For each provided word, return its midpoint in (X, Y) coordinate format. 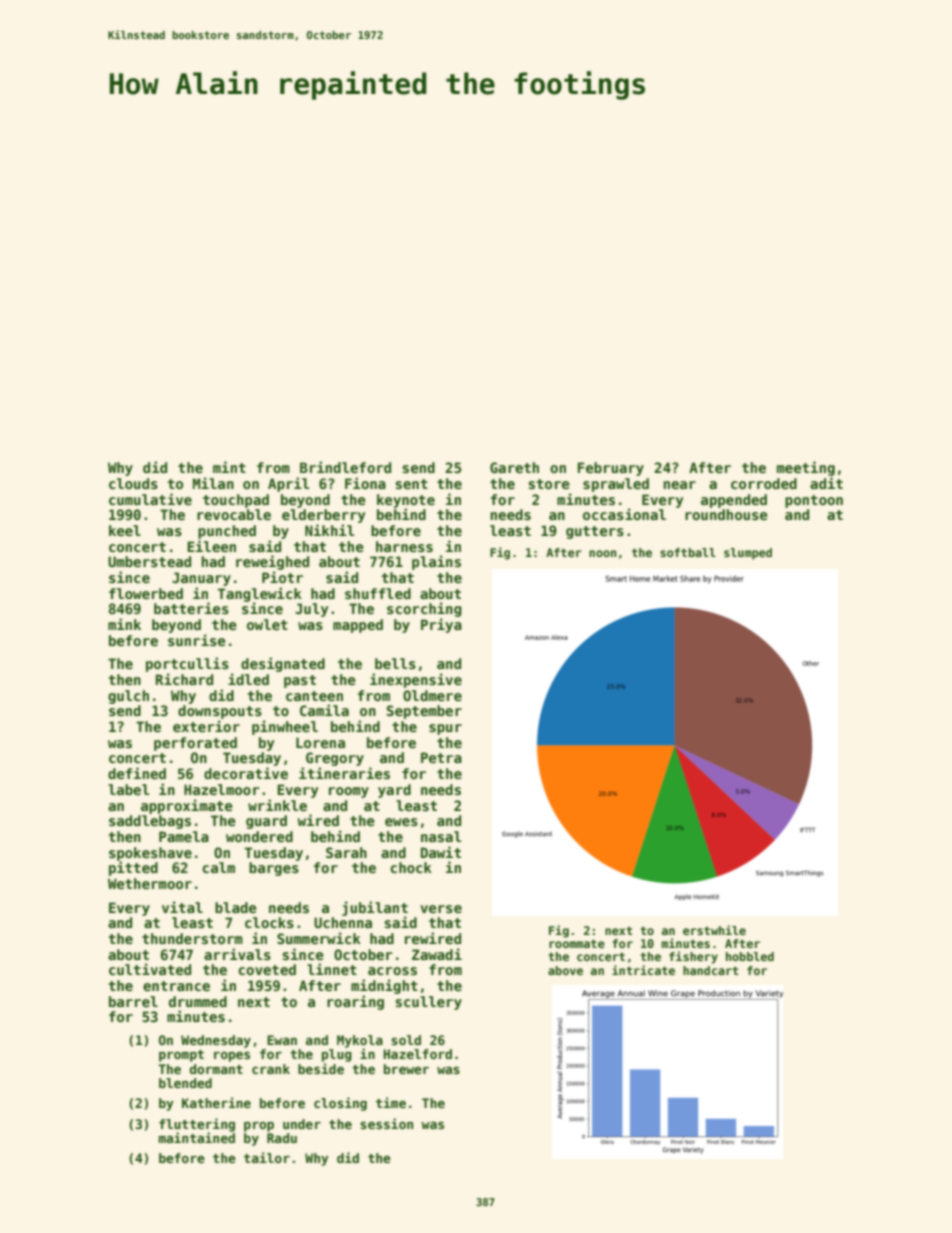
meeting (806, 468)
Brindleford (345, 467)
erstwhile (714, 930)
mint (229, 467)
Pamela (184, 836)
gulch (128, 697)
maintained (196, 1137)
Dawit (441, 852)
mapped (358, 626)
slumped (748, 554)
